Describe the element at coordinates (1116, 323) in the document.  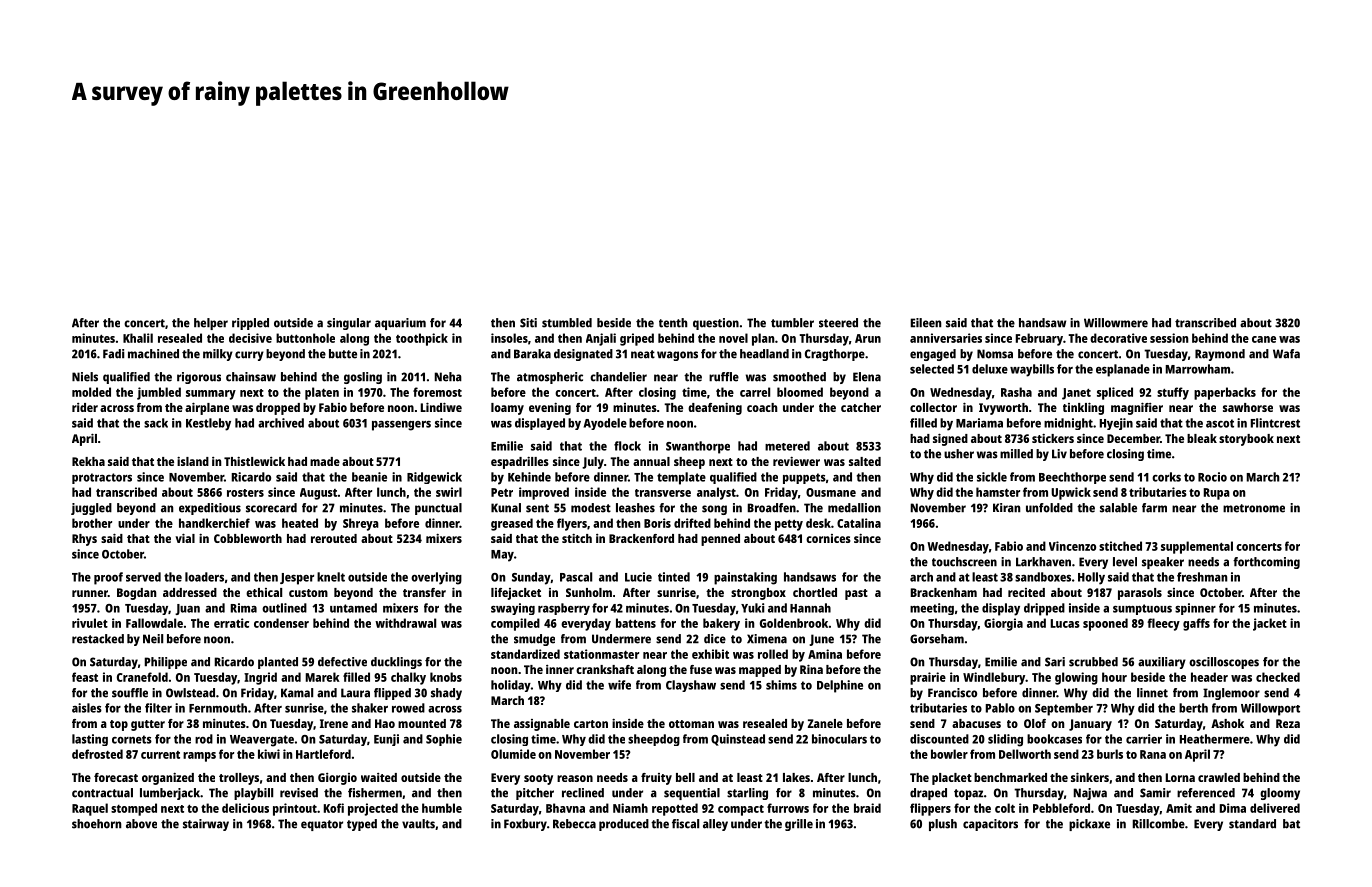
I see `Willowmere` at that location.
